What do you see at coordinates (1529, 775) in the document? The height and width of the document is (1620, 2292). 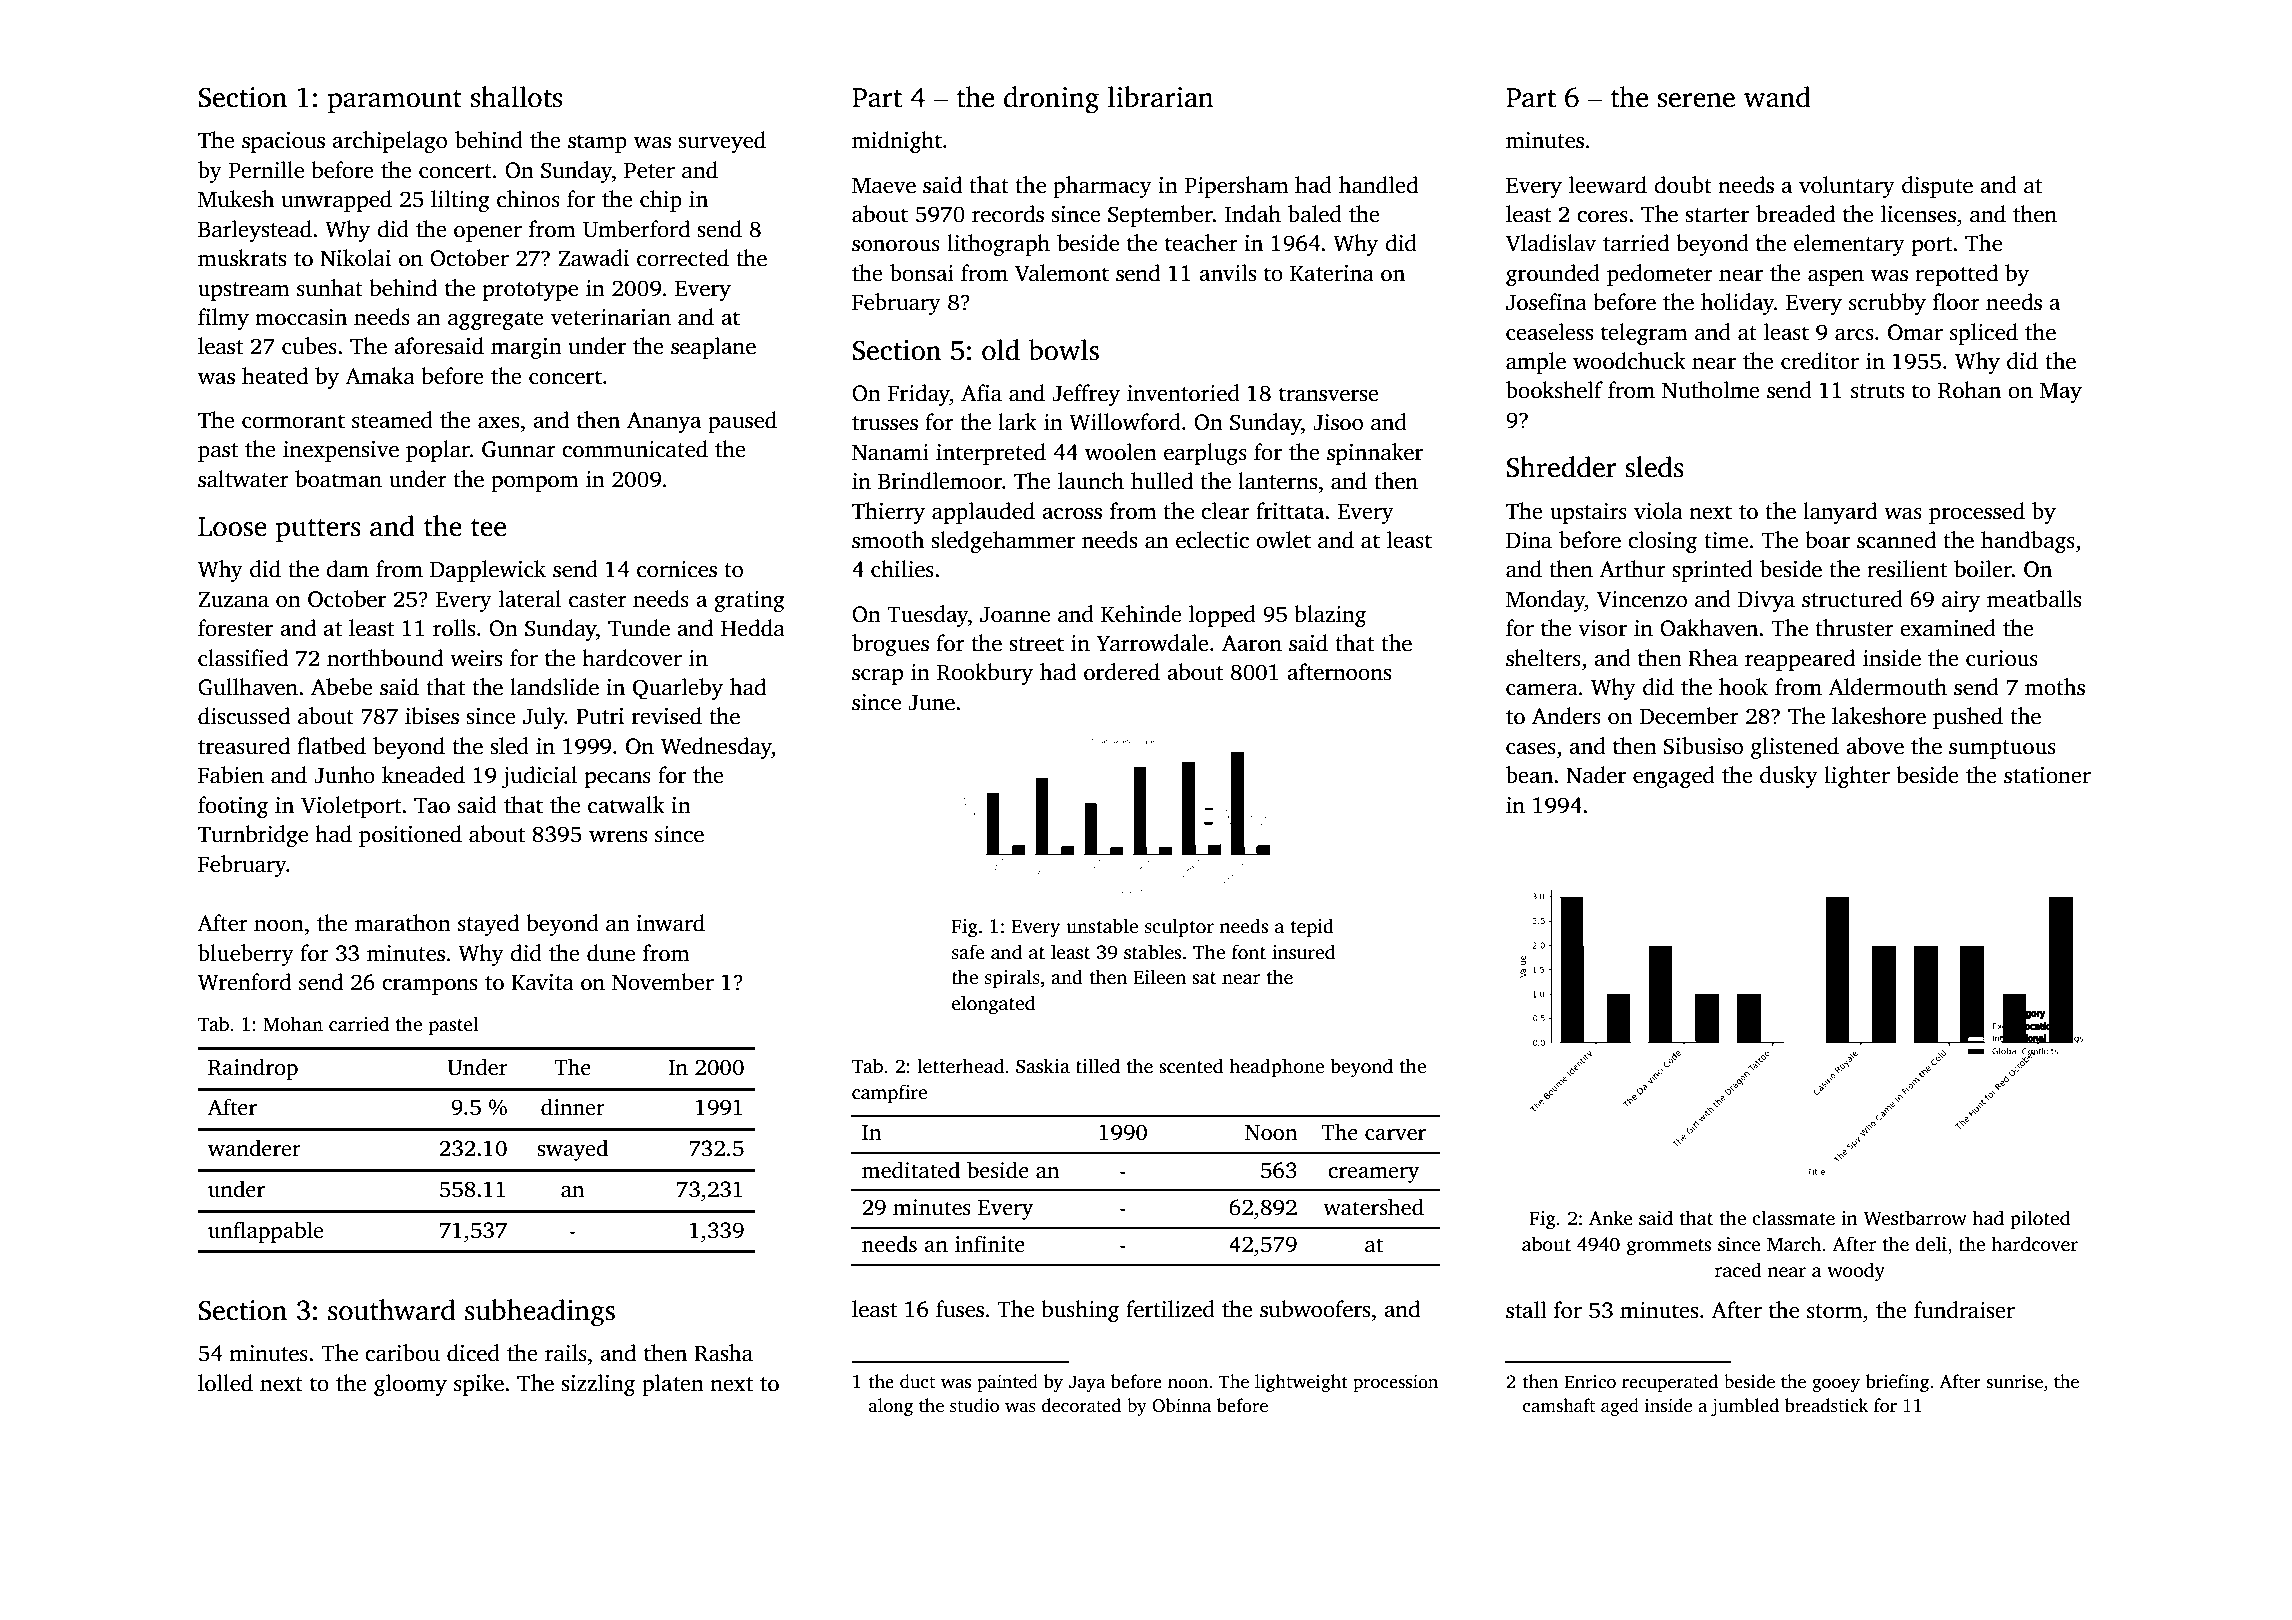 I see `bean` at bounding box center [1529, 775].
